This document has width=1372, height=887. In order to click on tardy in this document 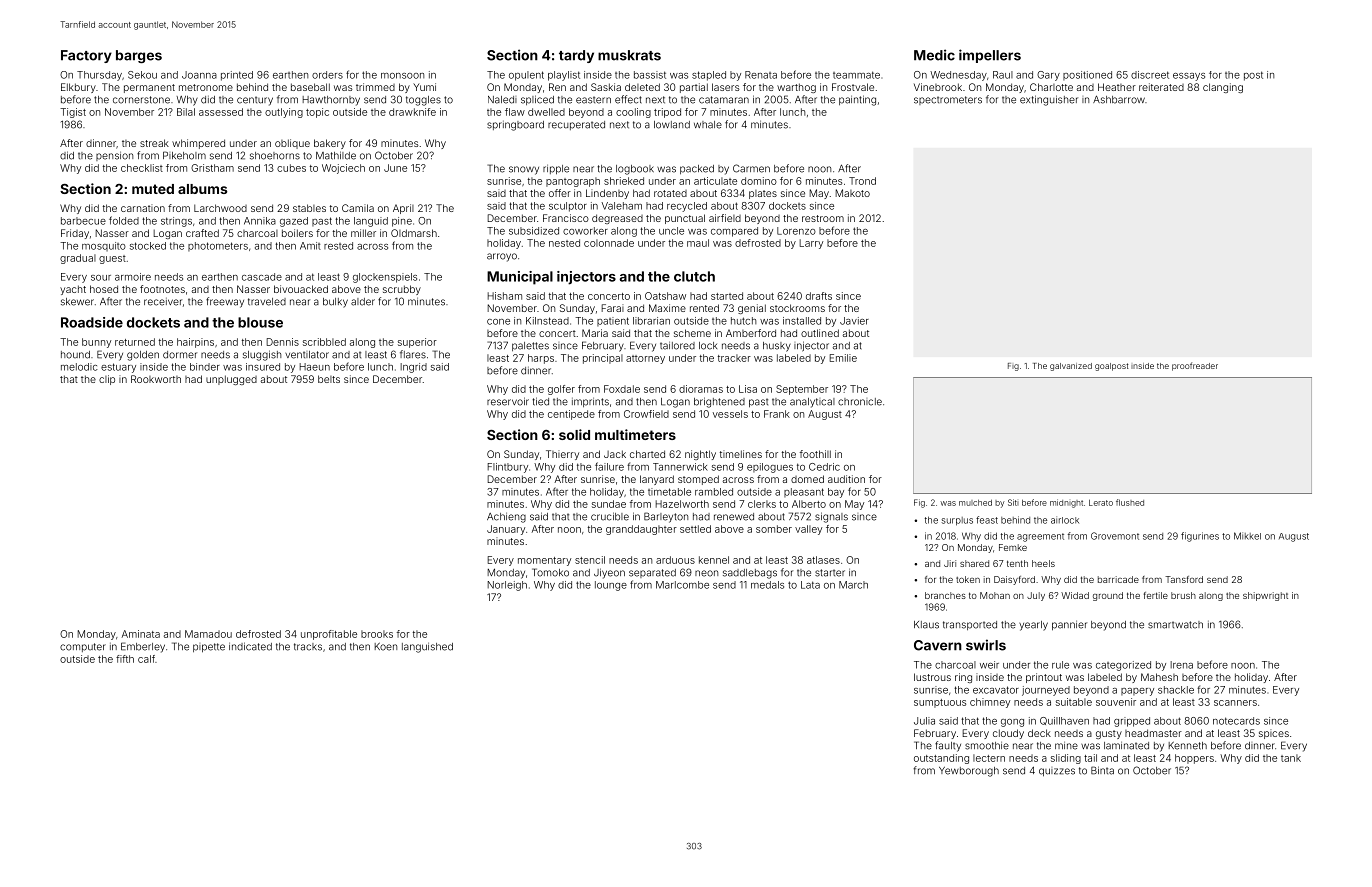, I will do `click(576, 56)`.
